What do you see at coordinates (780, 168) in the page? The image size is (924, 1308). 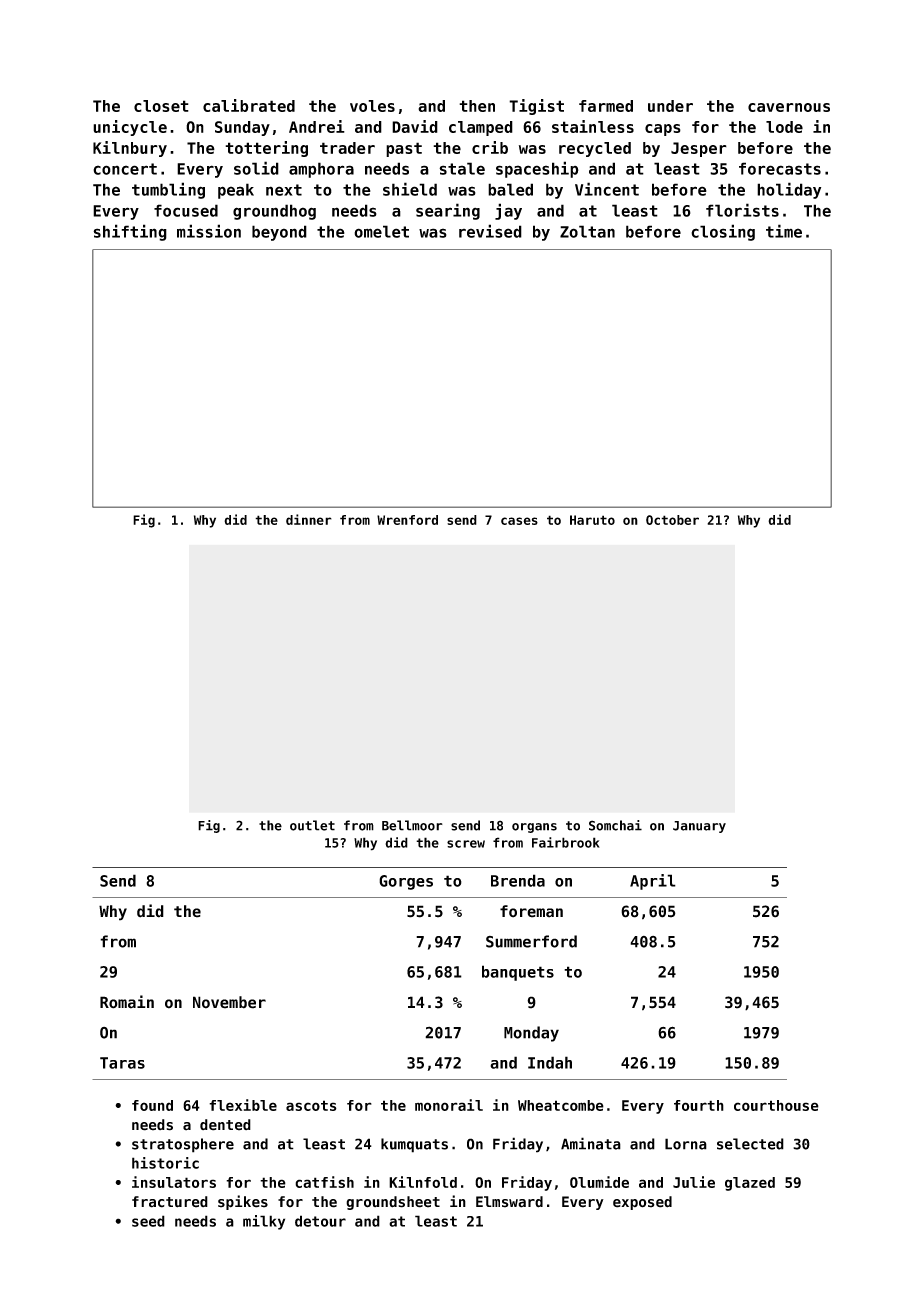 I see `forecasts` at bounding box center [780, 168].
